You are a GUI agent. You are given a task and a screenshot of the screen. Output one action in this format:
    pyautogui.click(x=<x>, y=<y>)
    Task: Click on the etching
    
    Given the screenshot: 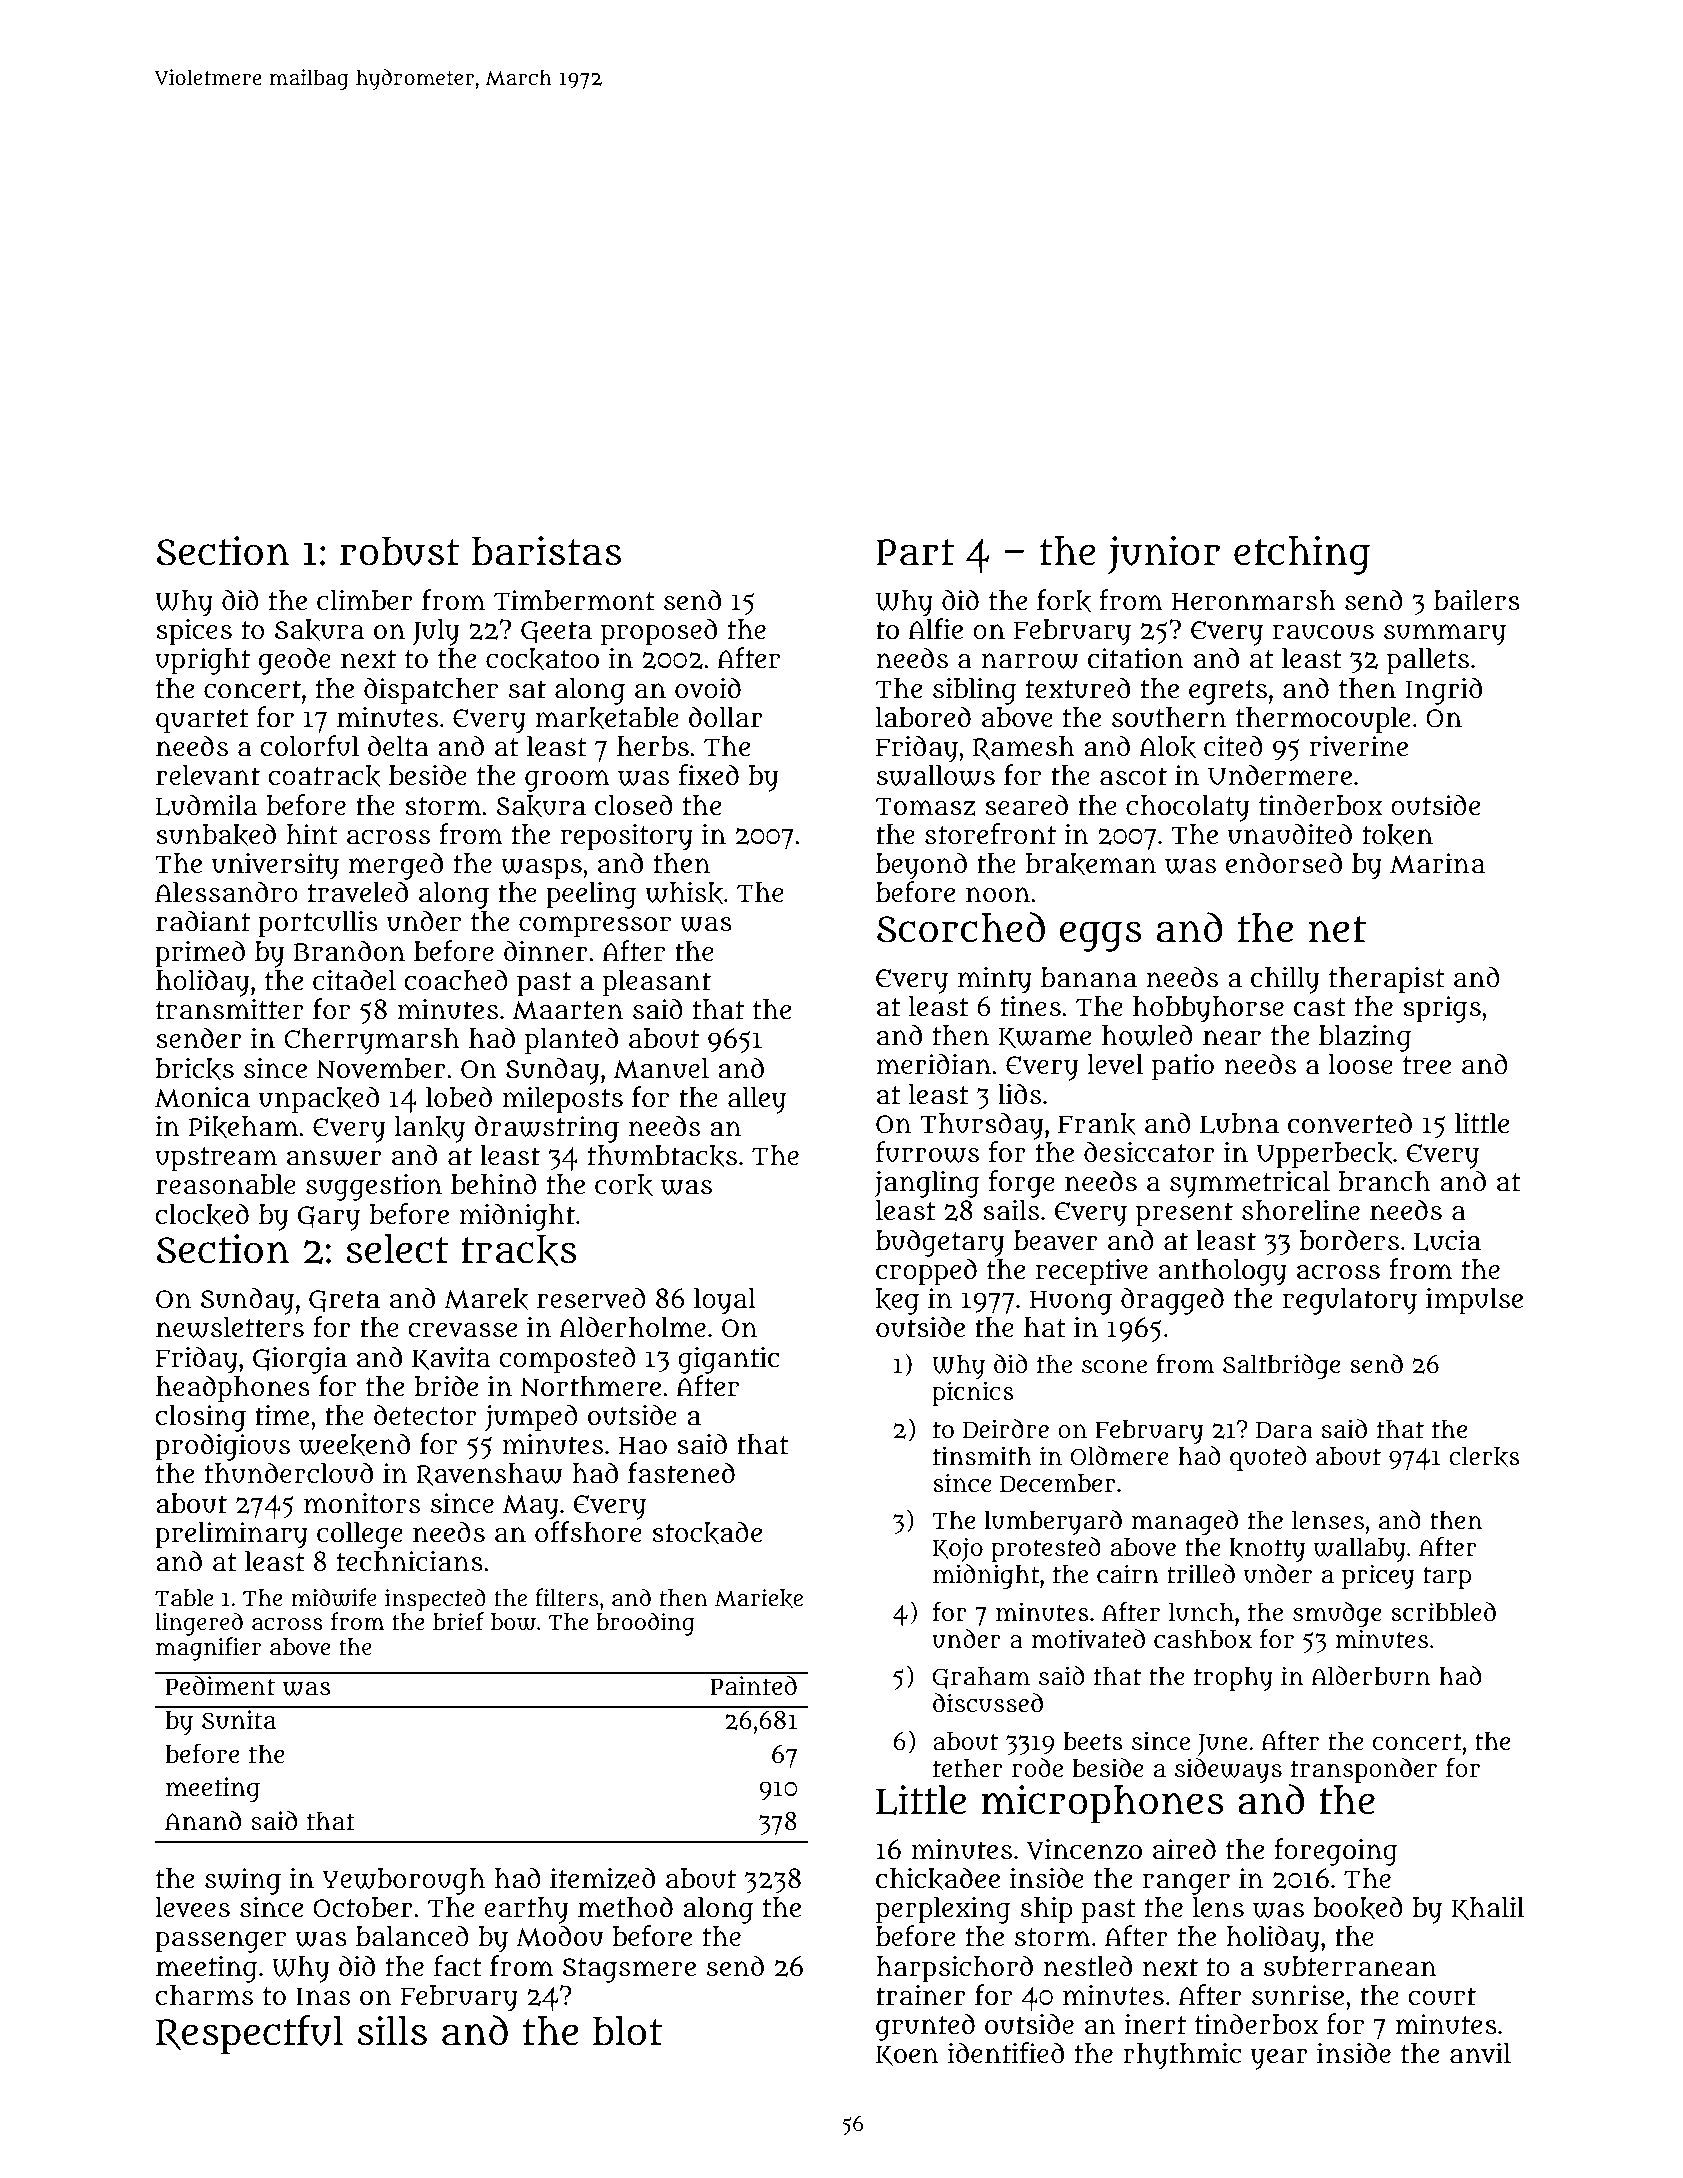 What is the action you would take?
    pyautogui.click(x=1302, y=555)
